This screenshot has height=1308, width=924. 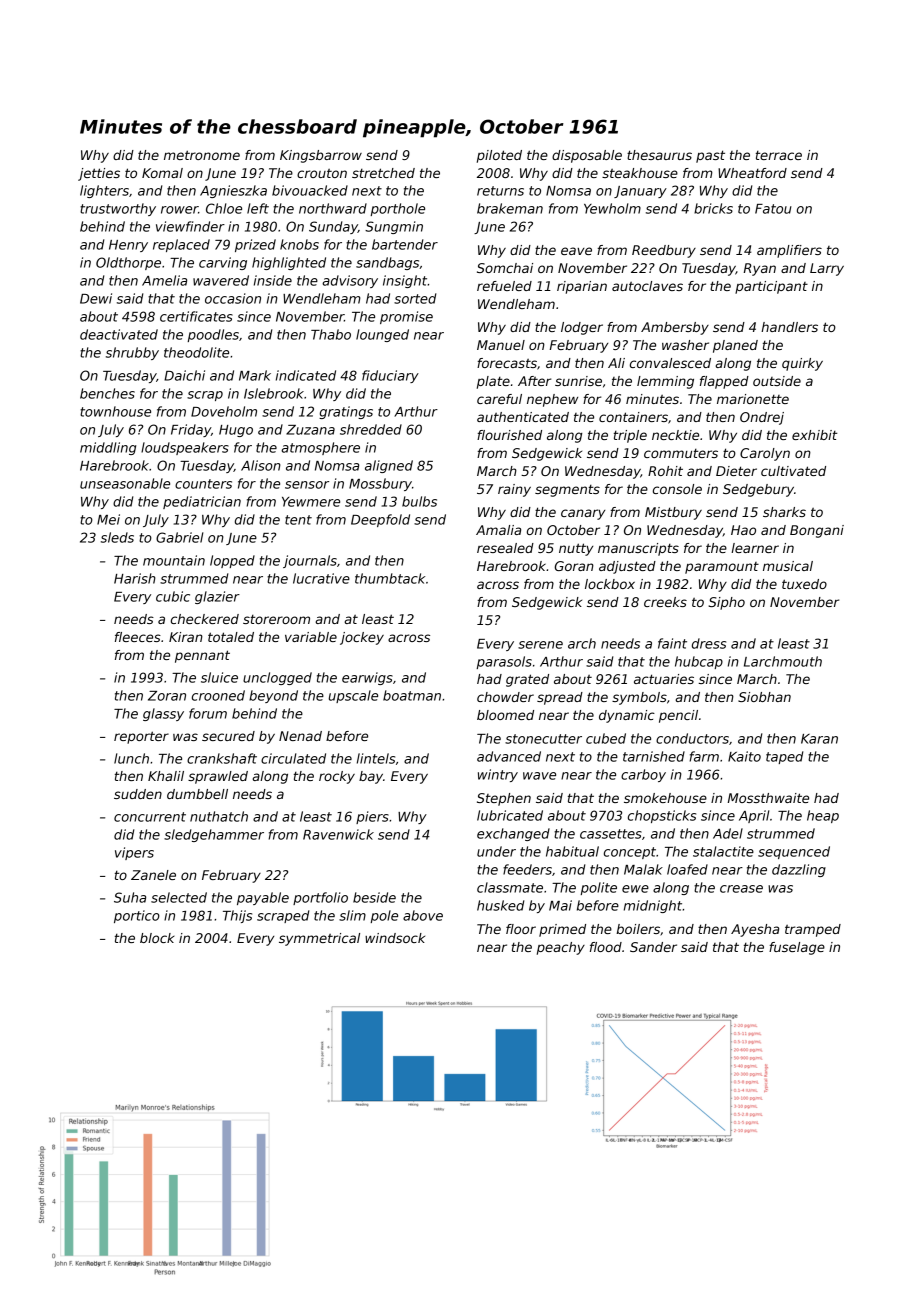 What do you see at coordinates (493, 382) in the screenshot?
I see `plate` at bounding box center [493, 382].
